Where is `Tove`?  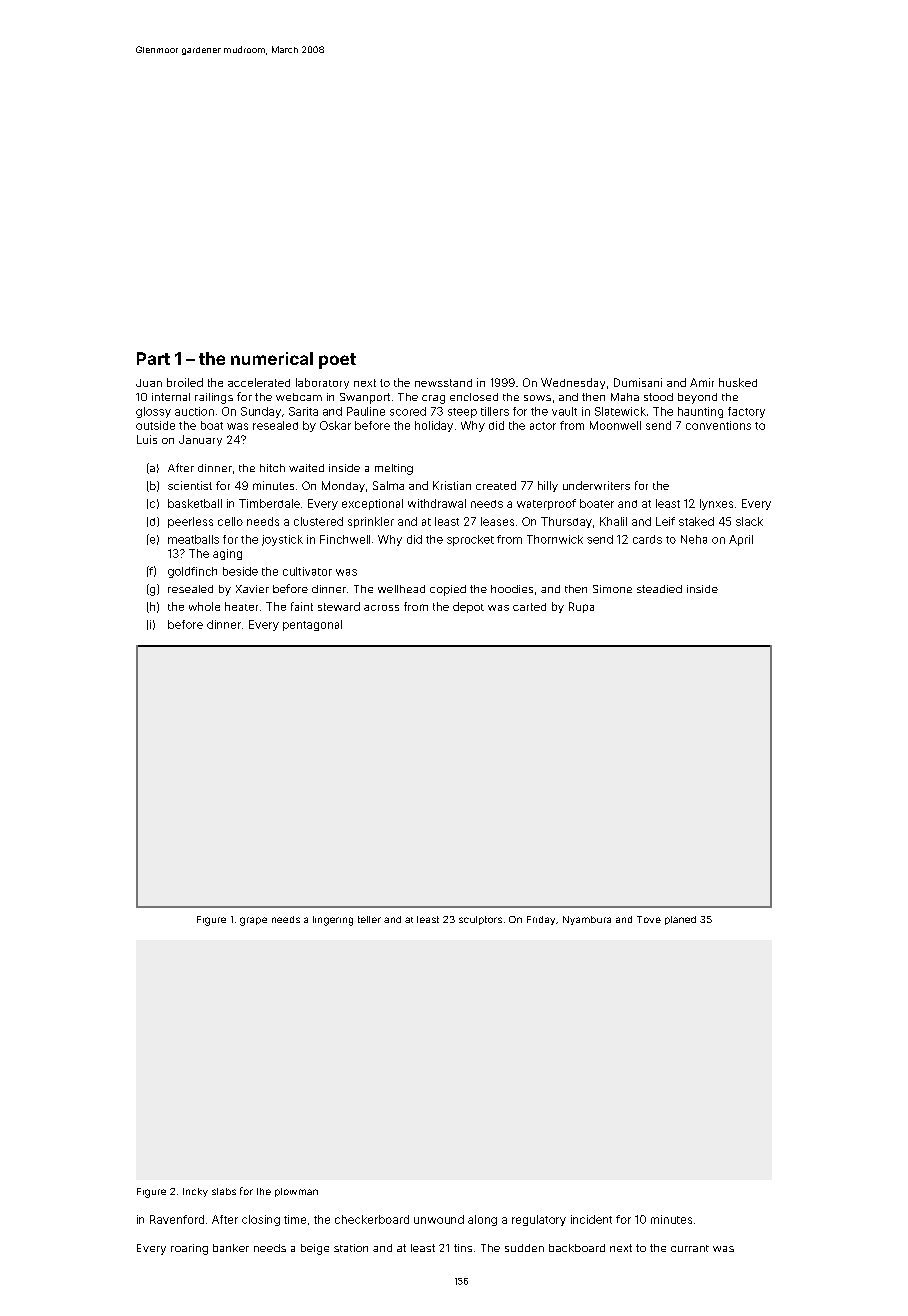 Tove is located at coordinates (649, 919).
